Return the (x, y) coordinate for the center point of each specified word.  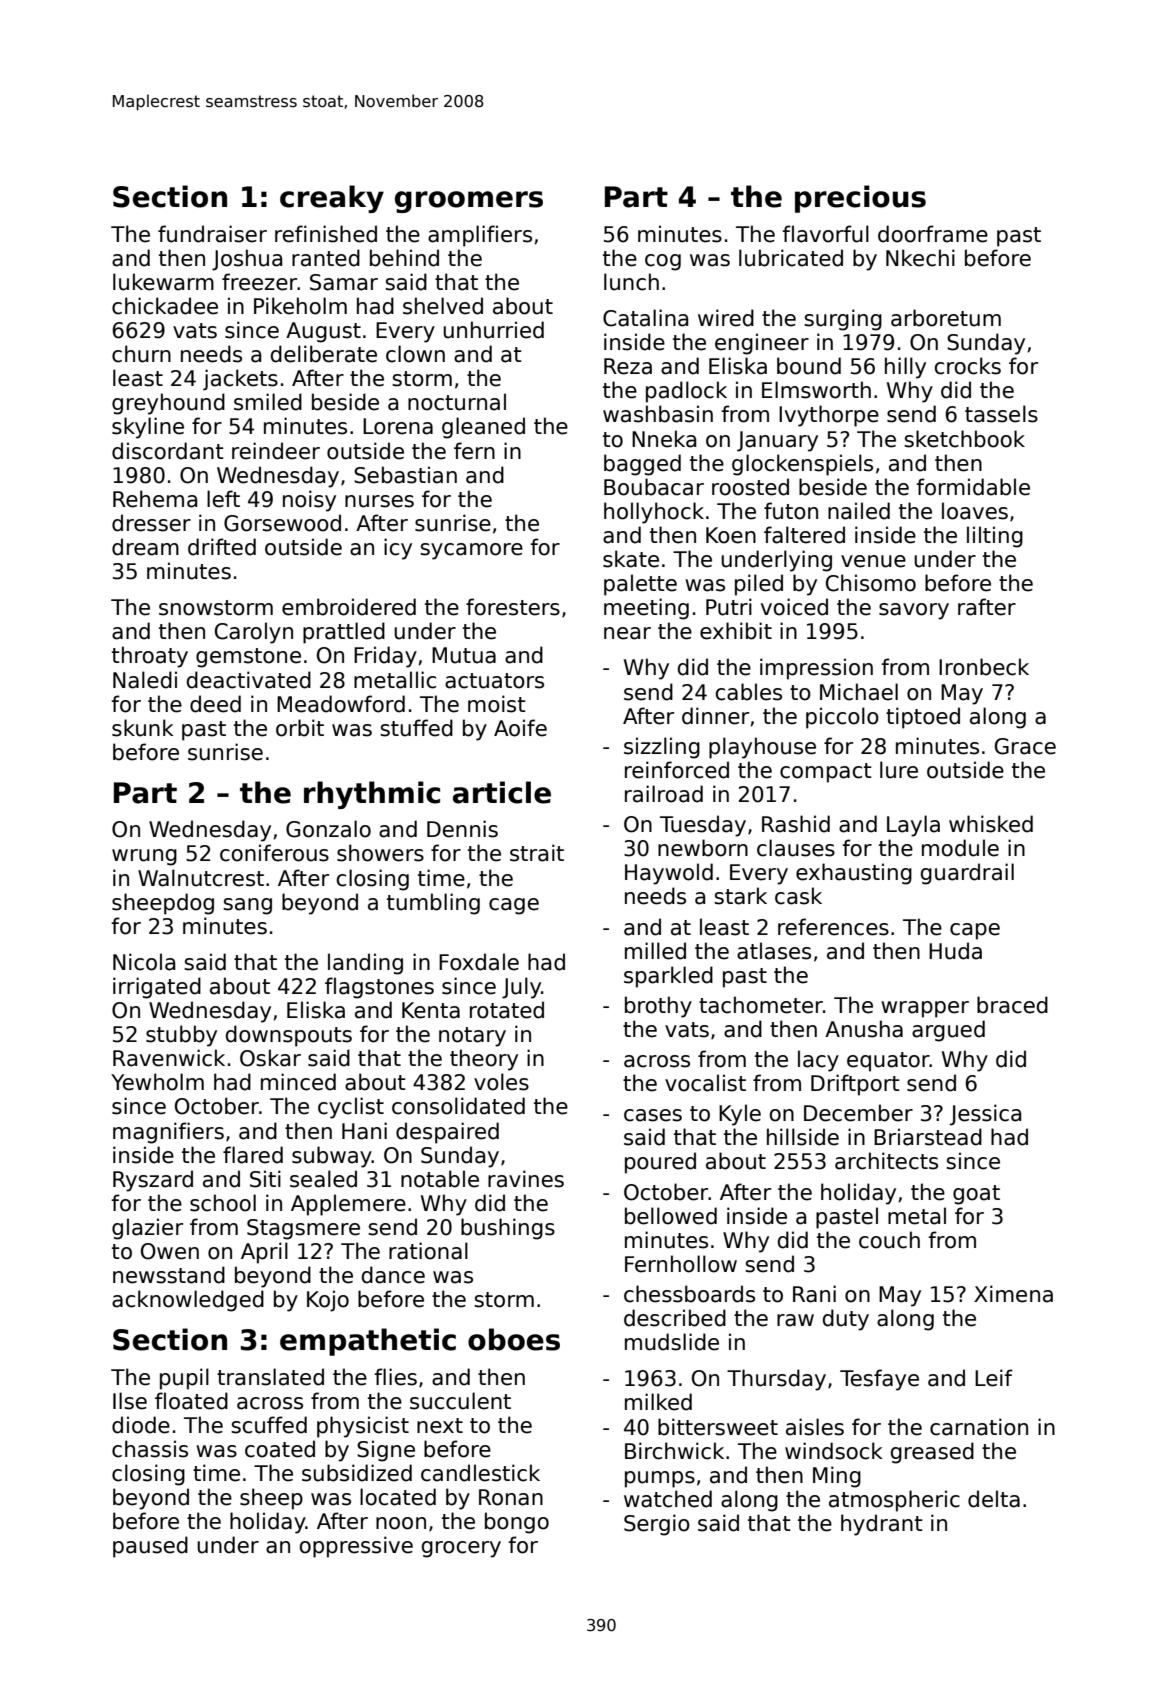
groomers (469, 202)
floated (191, 1401)
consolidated (458, 1106)
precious (860, 199)
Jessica (985, 1115)
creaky (332, 199)
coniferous (274, 853)
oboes (514, 1339)
